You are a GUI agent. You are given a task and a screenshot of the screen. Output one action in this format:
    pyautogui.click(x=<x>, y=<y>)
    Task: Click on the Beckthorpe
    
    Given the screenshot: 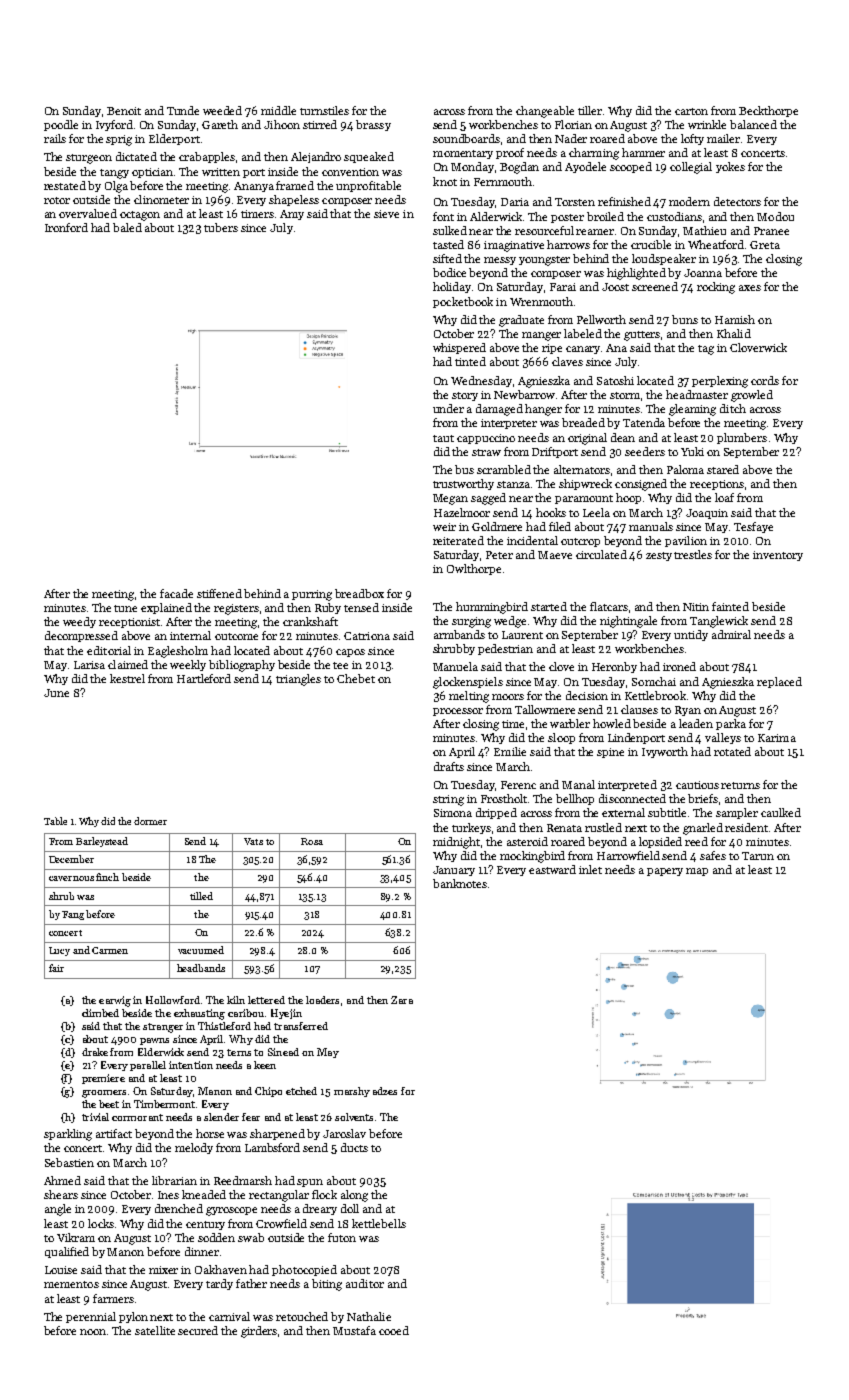 What is the action you would take?
    pyautogui.click(x=768, y=111)
